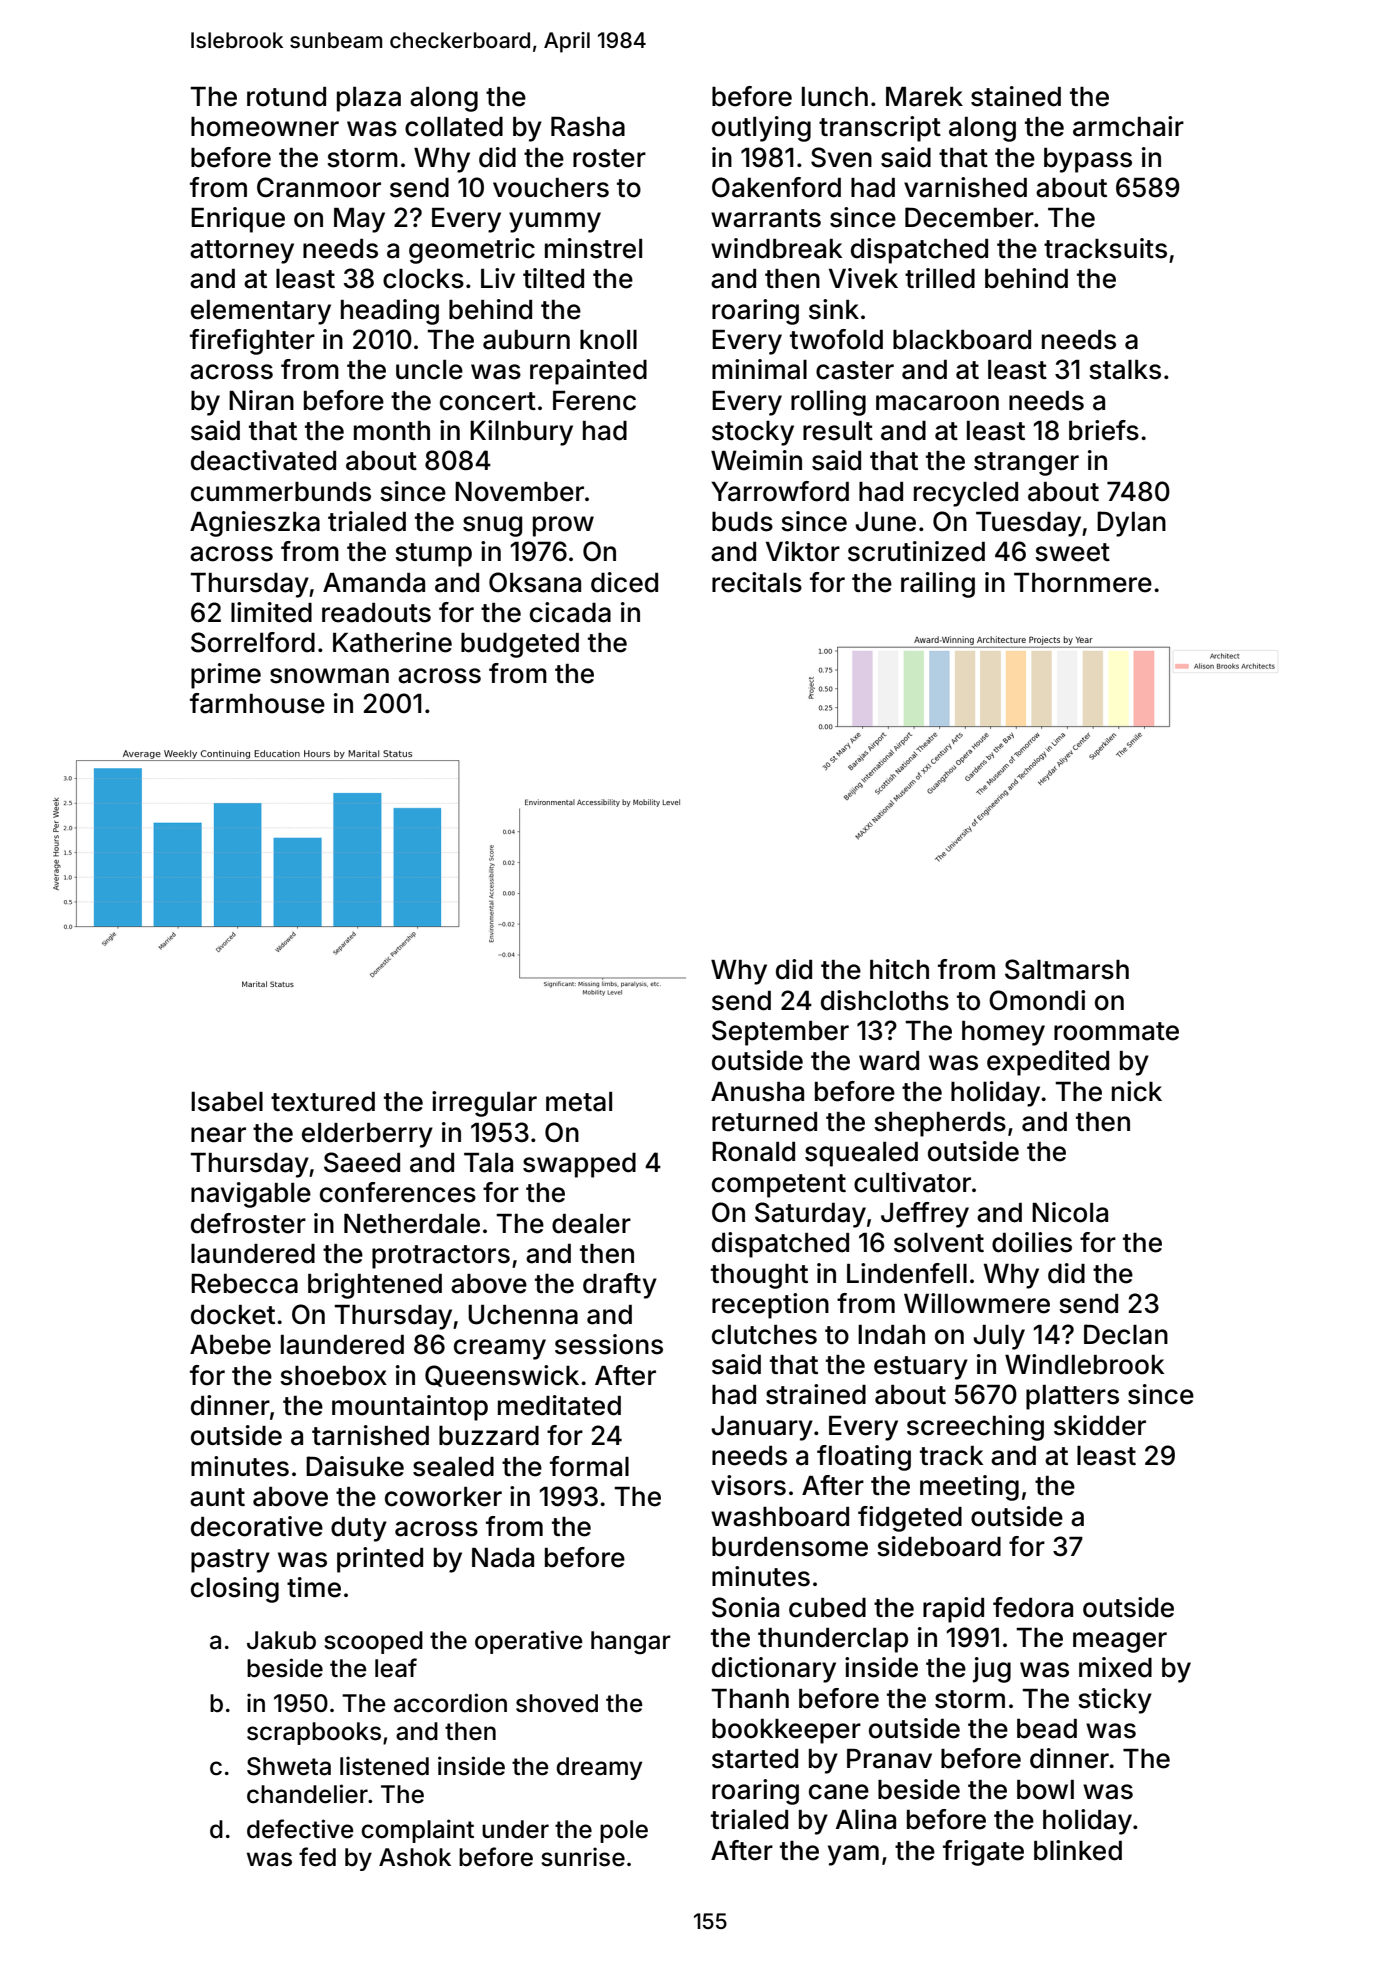  I want to click on rotund, so click(286, 97).
